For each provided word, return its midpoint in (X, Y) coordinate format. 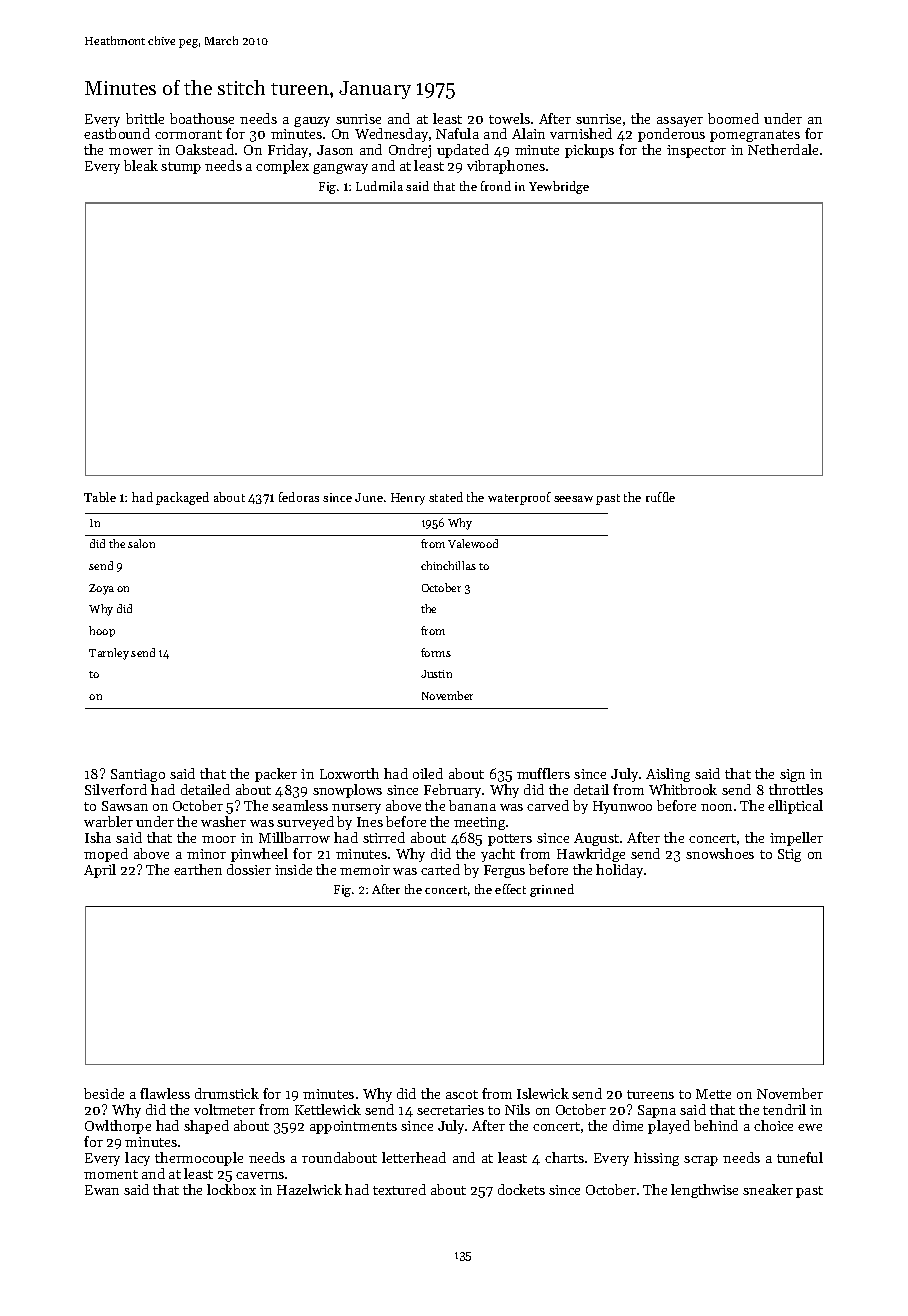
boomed (733, 118)
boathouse (202, 118)
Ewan (102, 1190)
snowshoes (720, 853)
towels (509, 118)
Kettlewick (328, 1109)
